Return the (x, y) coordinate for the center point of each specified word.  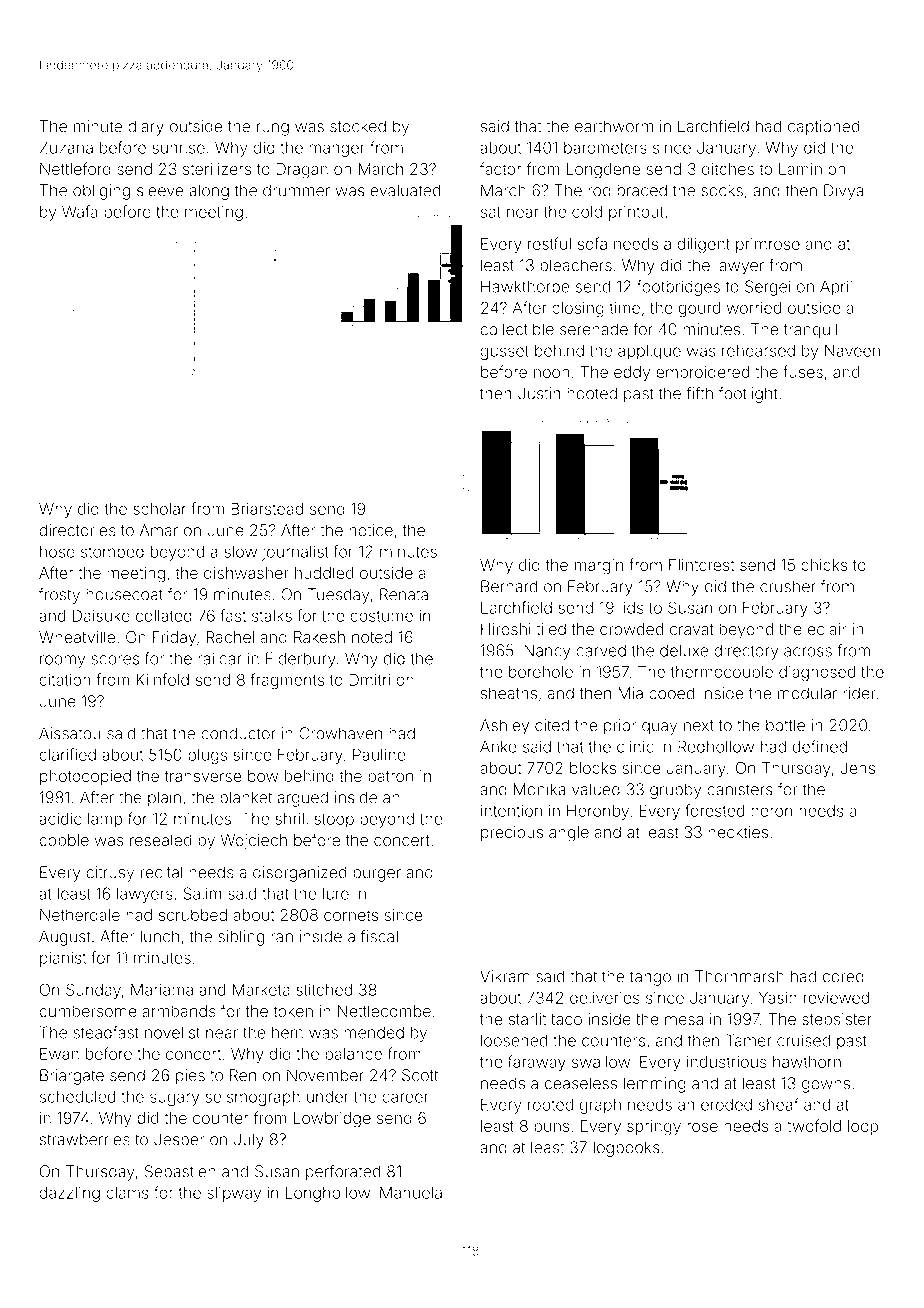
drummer (296, 190)
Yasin (778, 998)
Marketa (261, 989)
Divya (843, 192)
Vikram (505, 976)
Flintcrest (701, 565)
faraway (537, 1063)
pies (190, 1077)
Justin (539, 393)
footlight (748, 395)
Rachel (230, 637)
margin (598, 567)
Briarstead (267, 509)
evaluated (406, 190)
